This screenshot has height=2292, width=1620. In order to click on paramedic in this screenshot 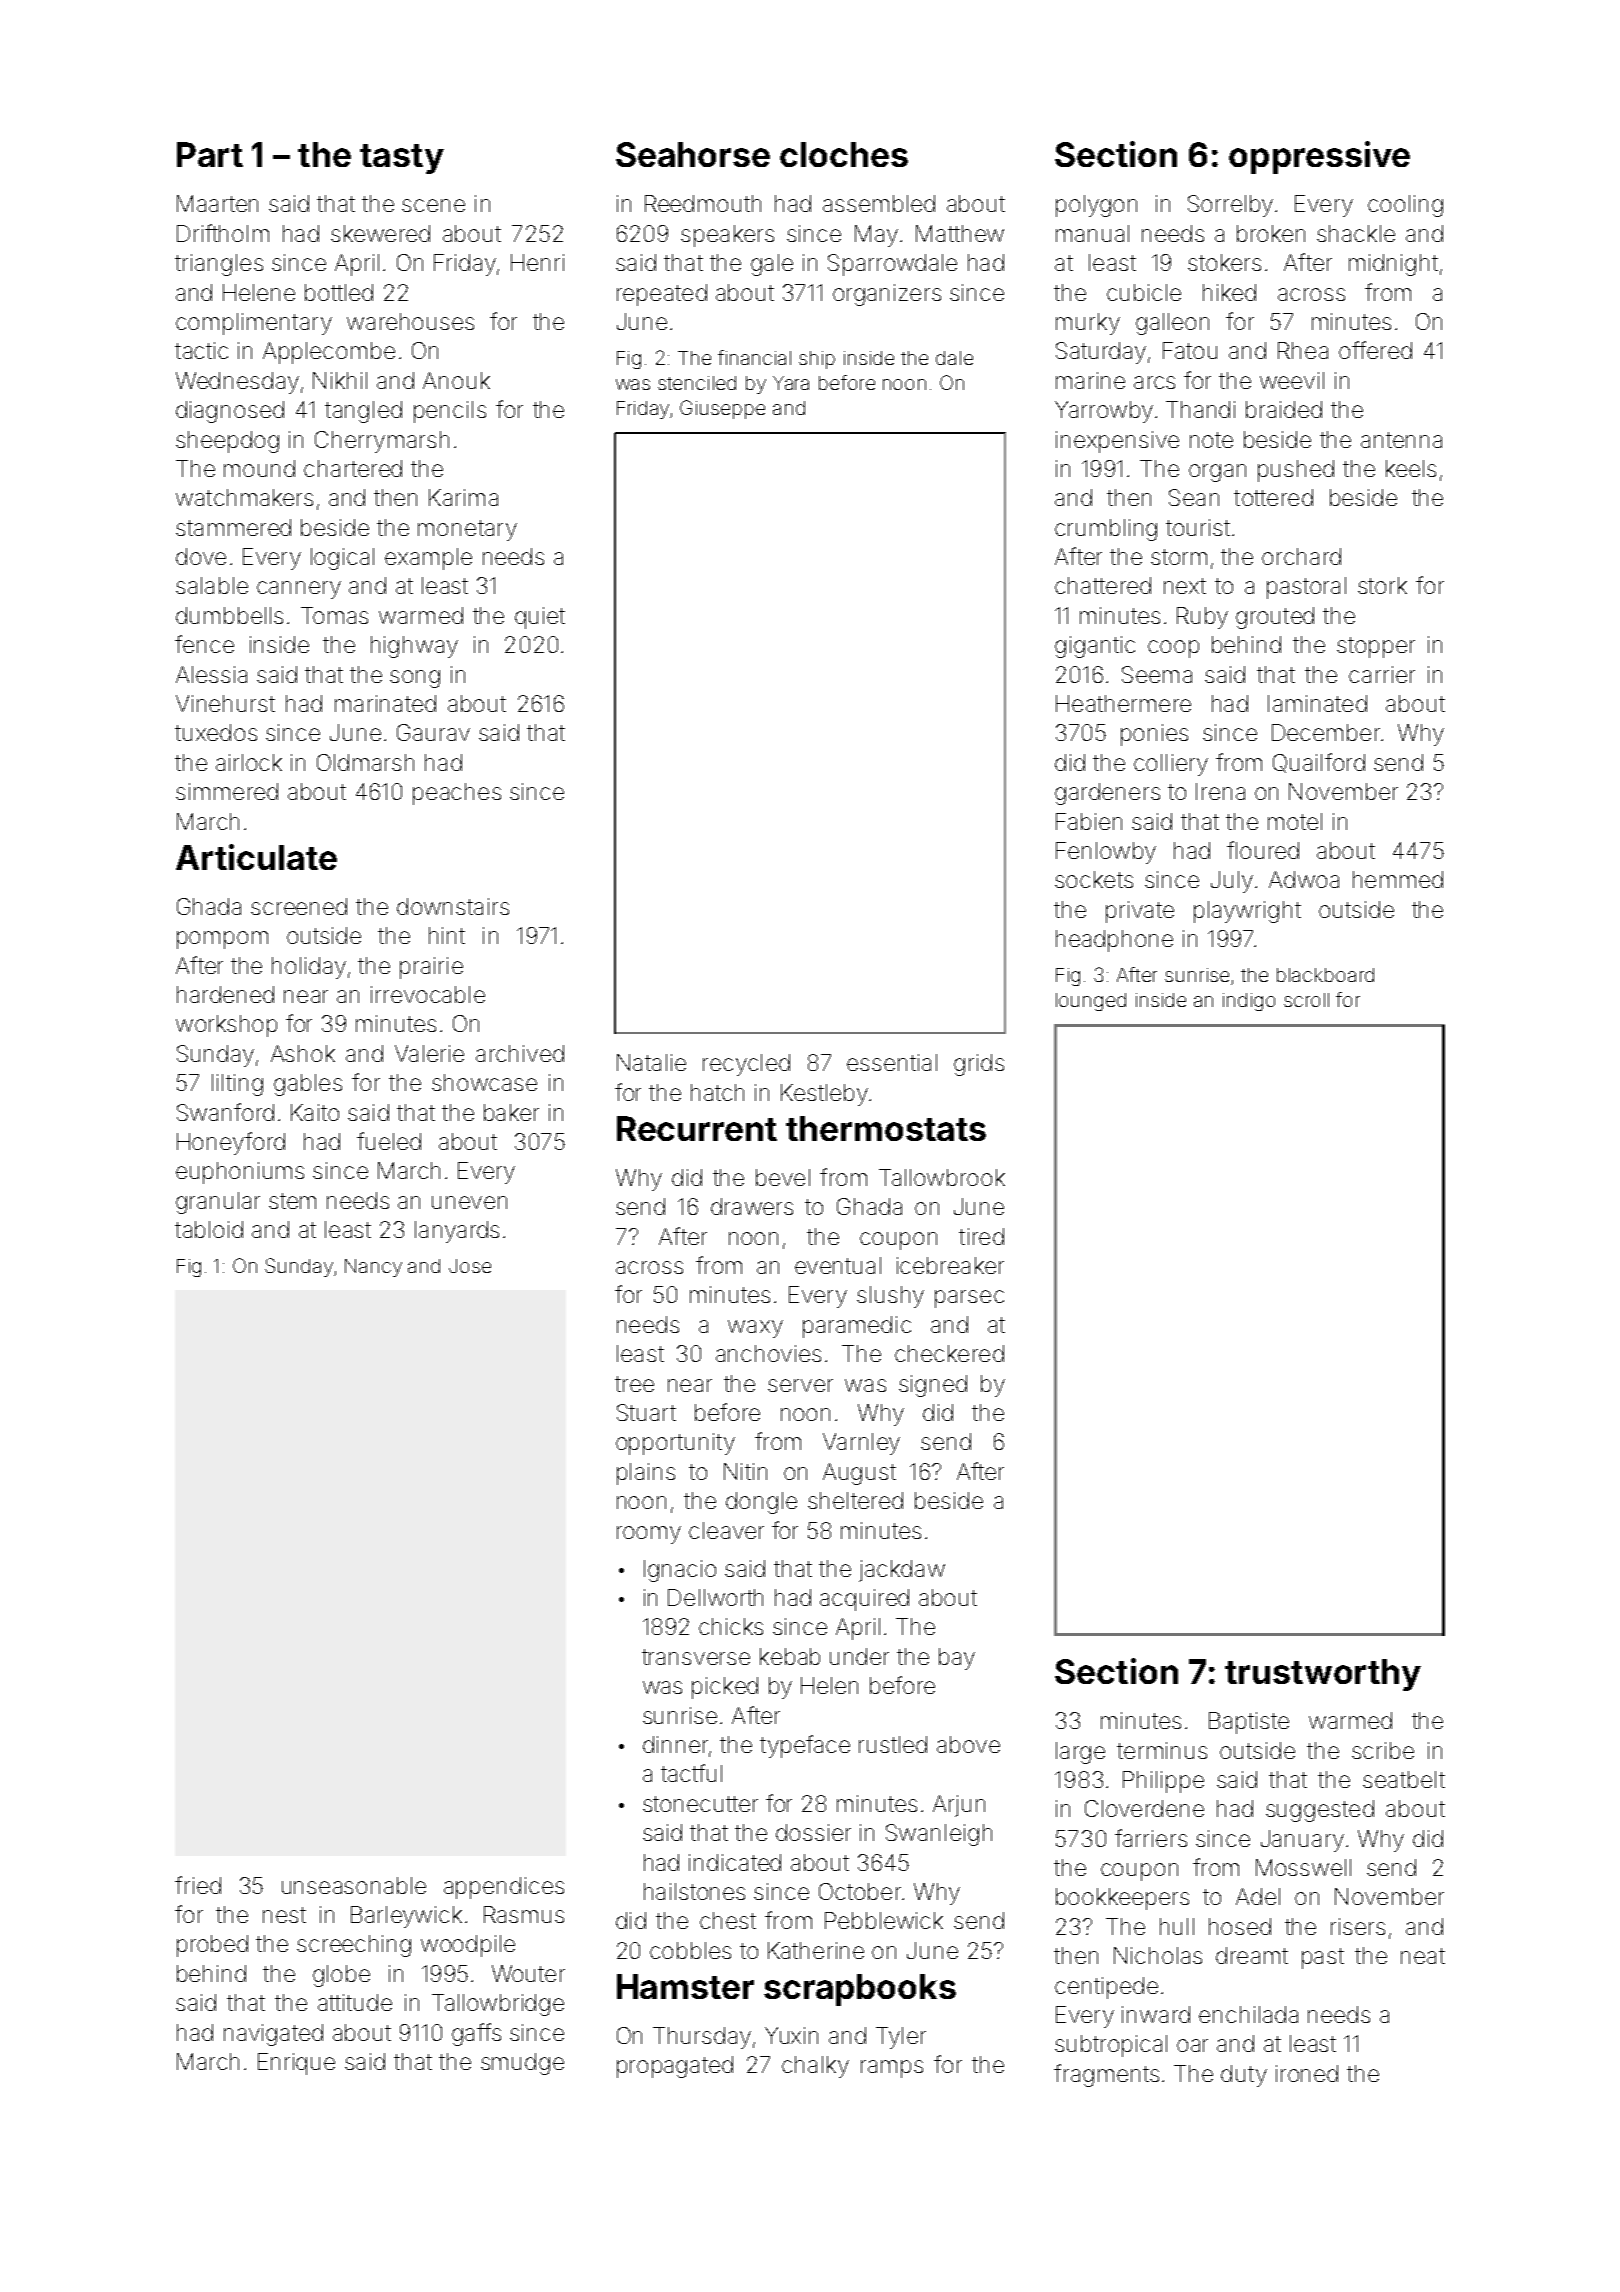, I will do `click(857, 1327)`.
